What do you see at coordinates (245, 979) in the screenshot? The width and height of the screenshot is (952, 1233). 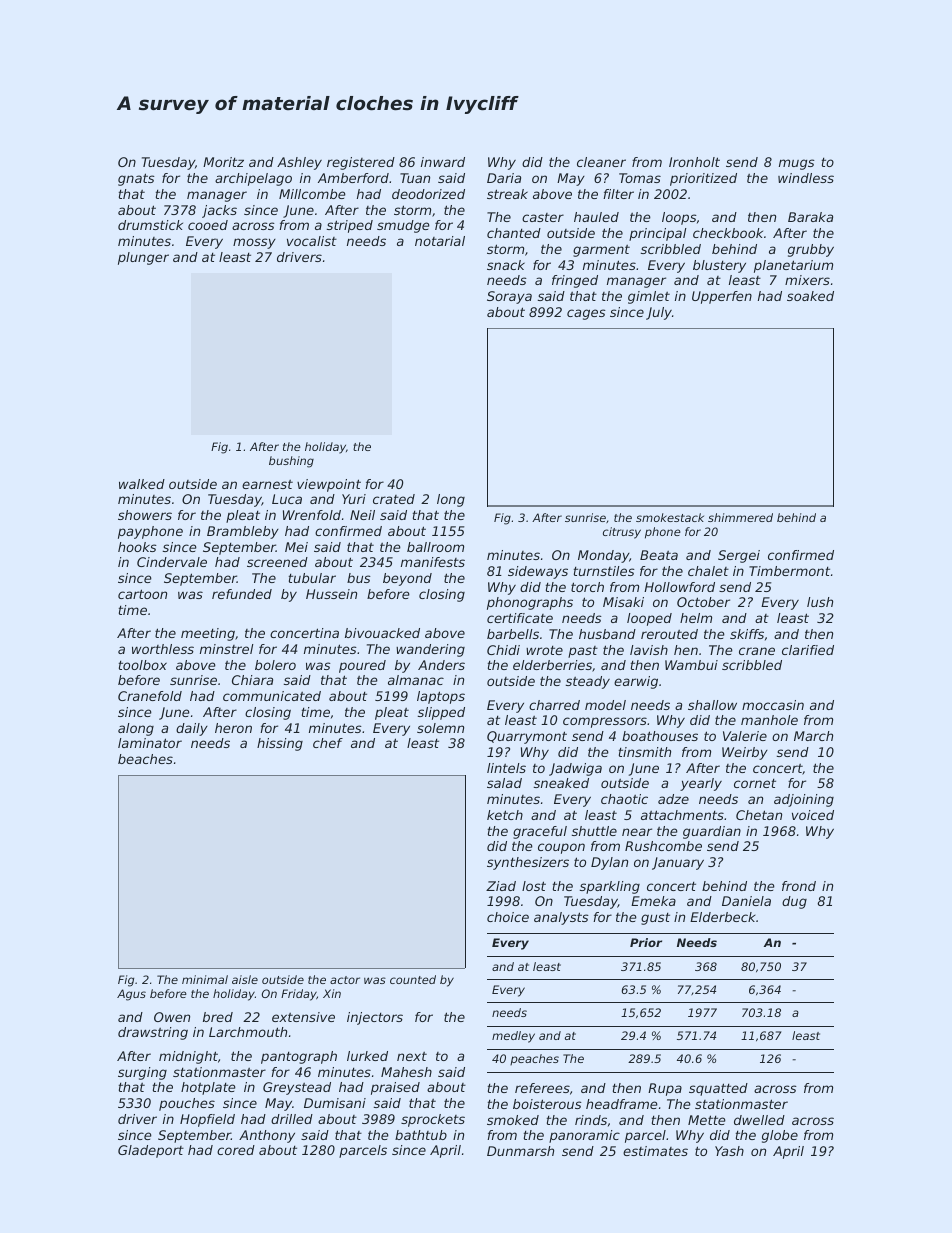 I see `aisle` at bounding box center [245, 979].
